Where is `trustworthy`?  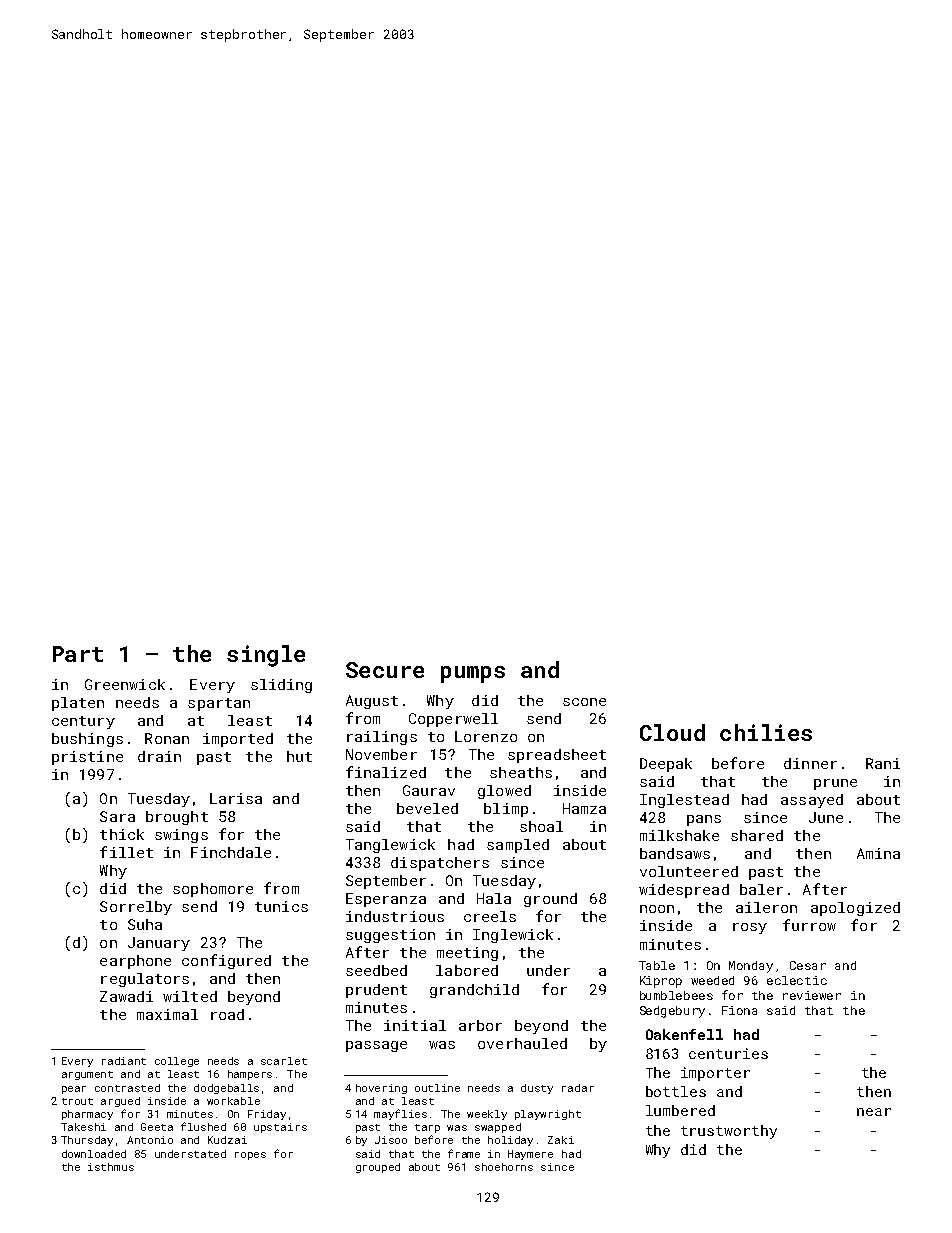 trustworthy is located at coordinates (729, 1132).
